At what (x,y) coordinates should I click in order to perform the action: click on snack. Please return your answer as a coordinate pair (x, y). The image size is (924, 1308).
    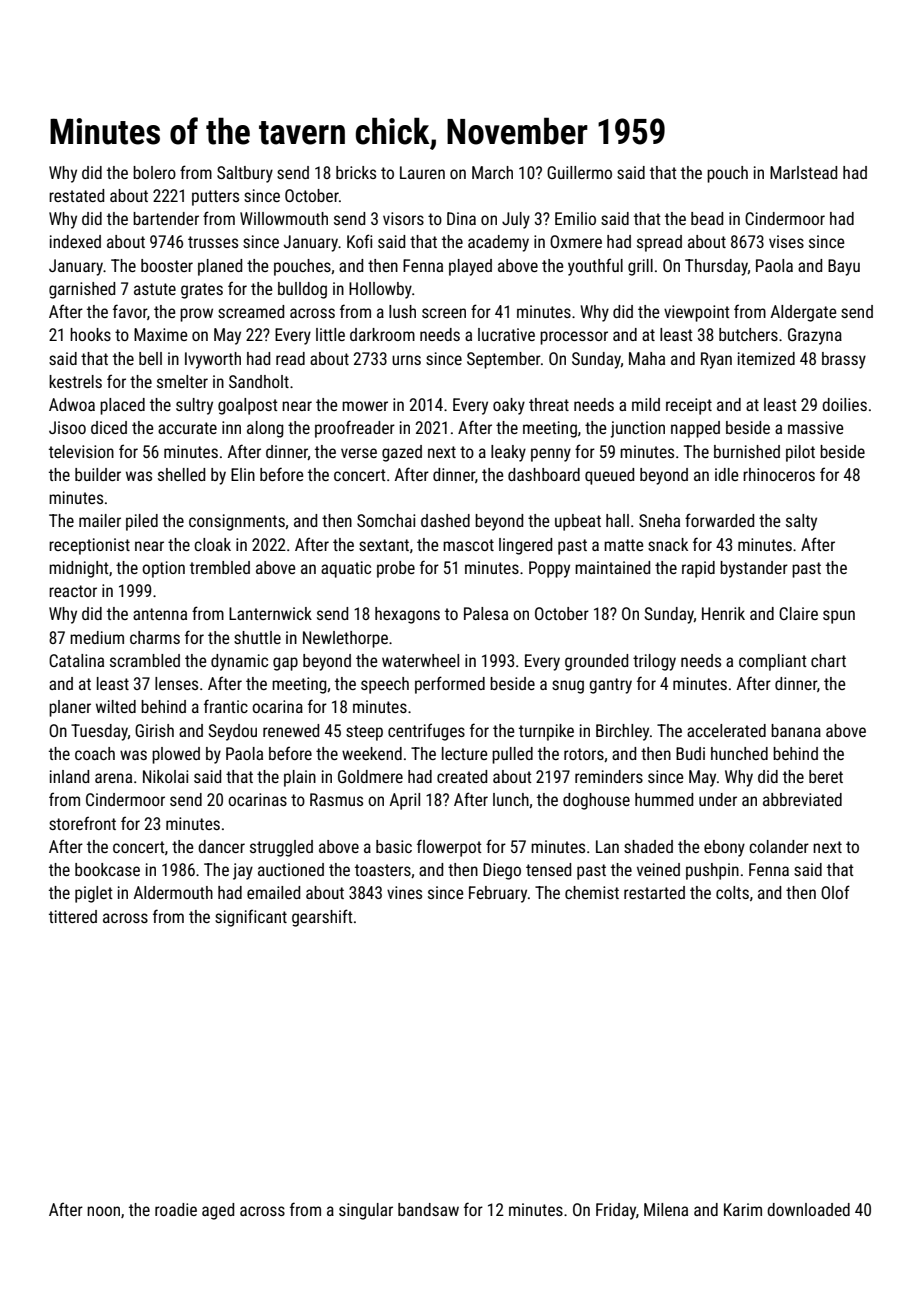
    Looking at the image, I should click on (668, 544).
